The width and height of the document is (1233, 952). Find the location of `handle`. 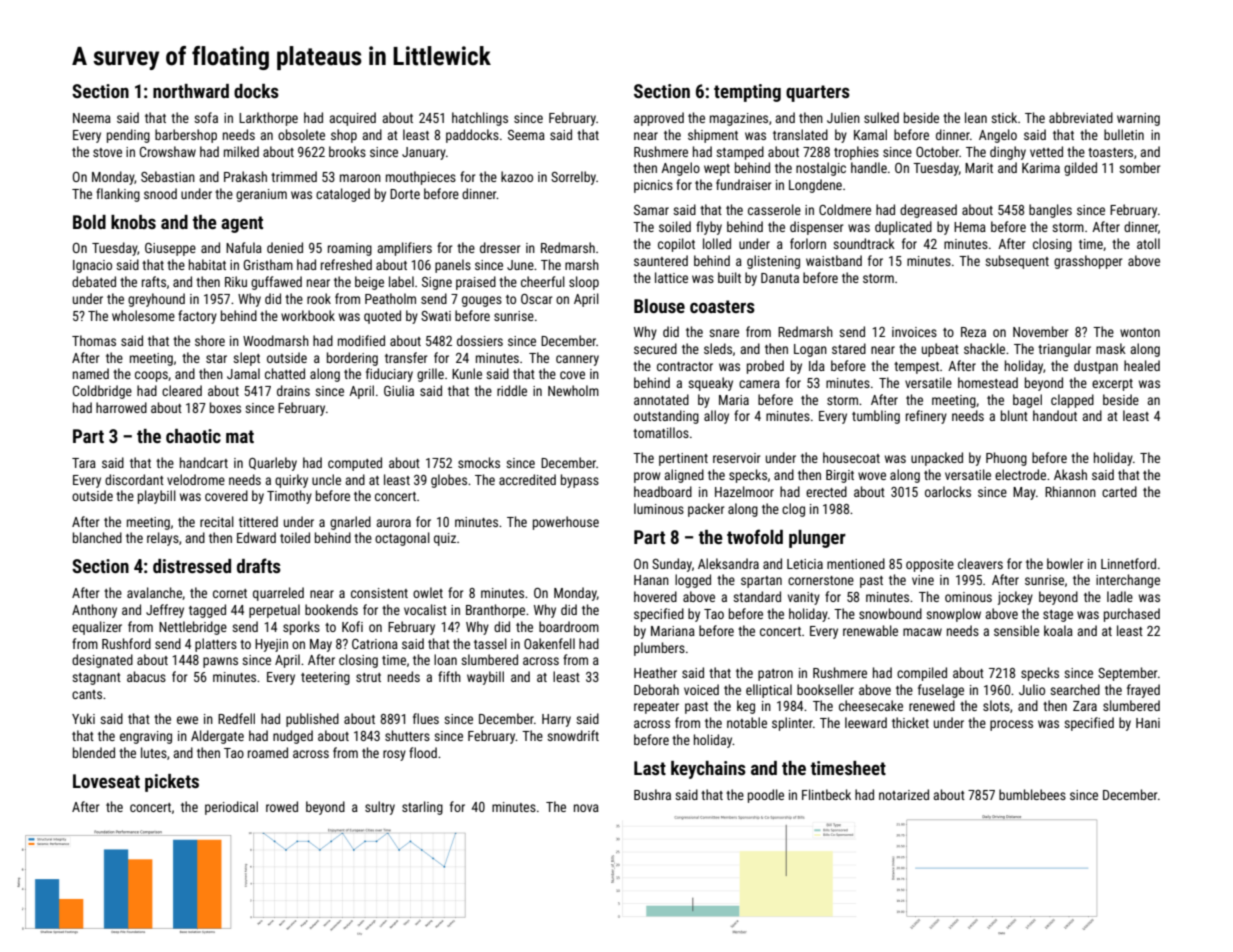

handle is located at coordinates (869, 167).
